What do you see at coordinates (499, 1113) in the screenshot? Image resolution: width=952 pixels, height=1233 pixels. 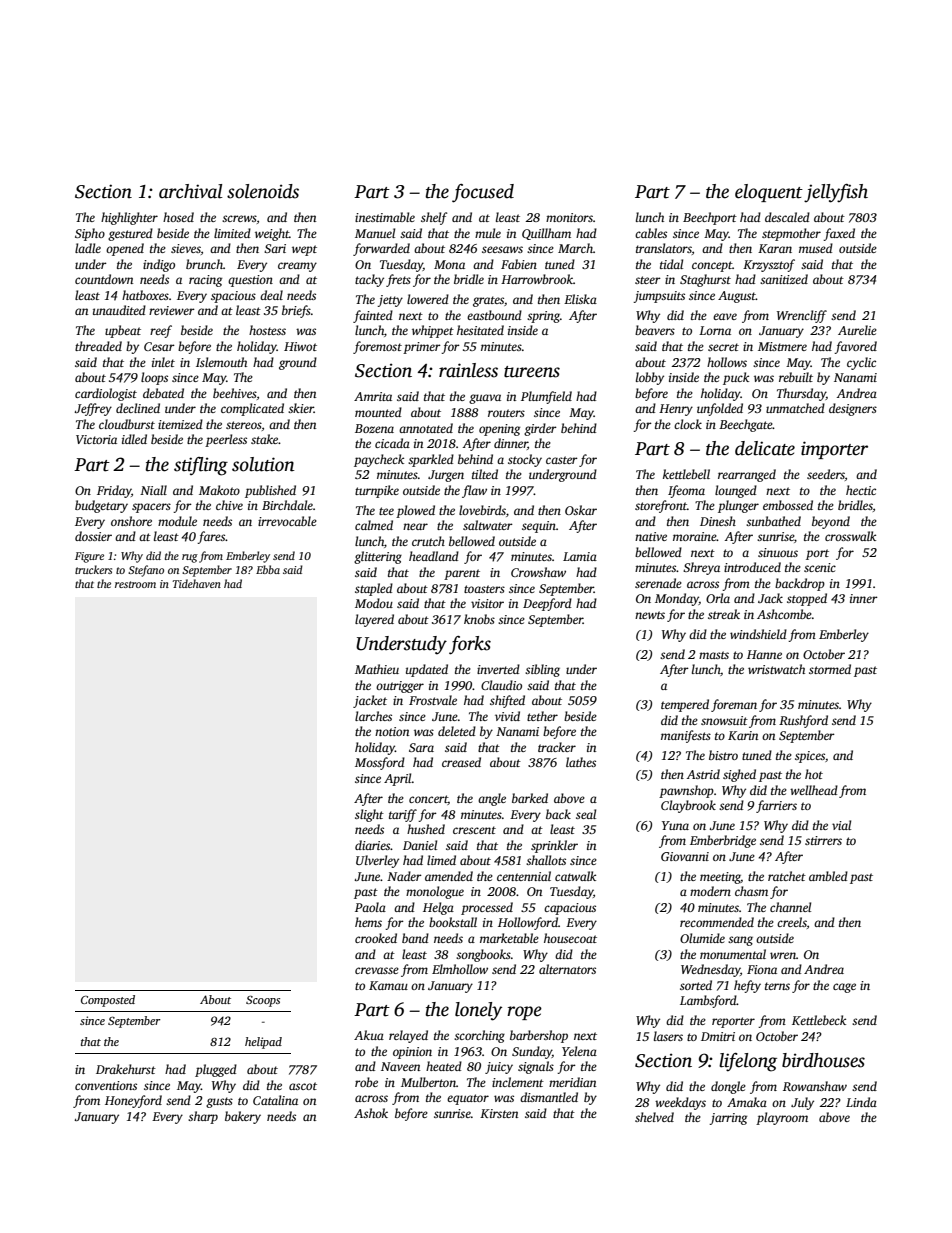 I see `Kirsten` at bounding box center [499, 1113].
